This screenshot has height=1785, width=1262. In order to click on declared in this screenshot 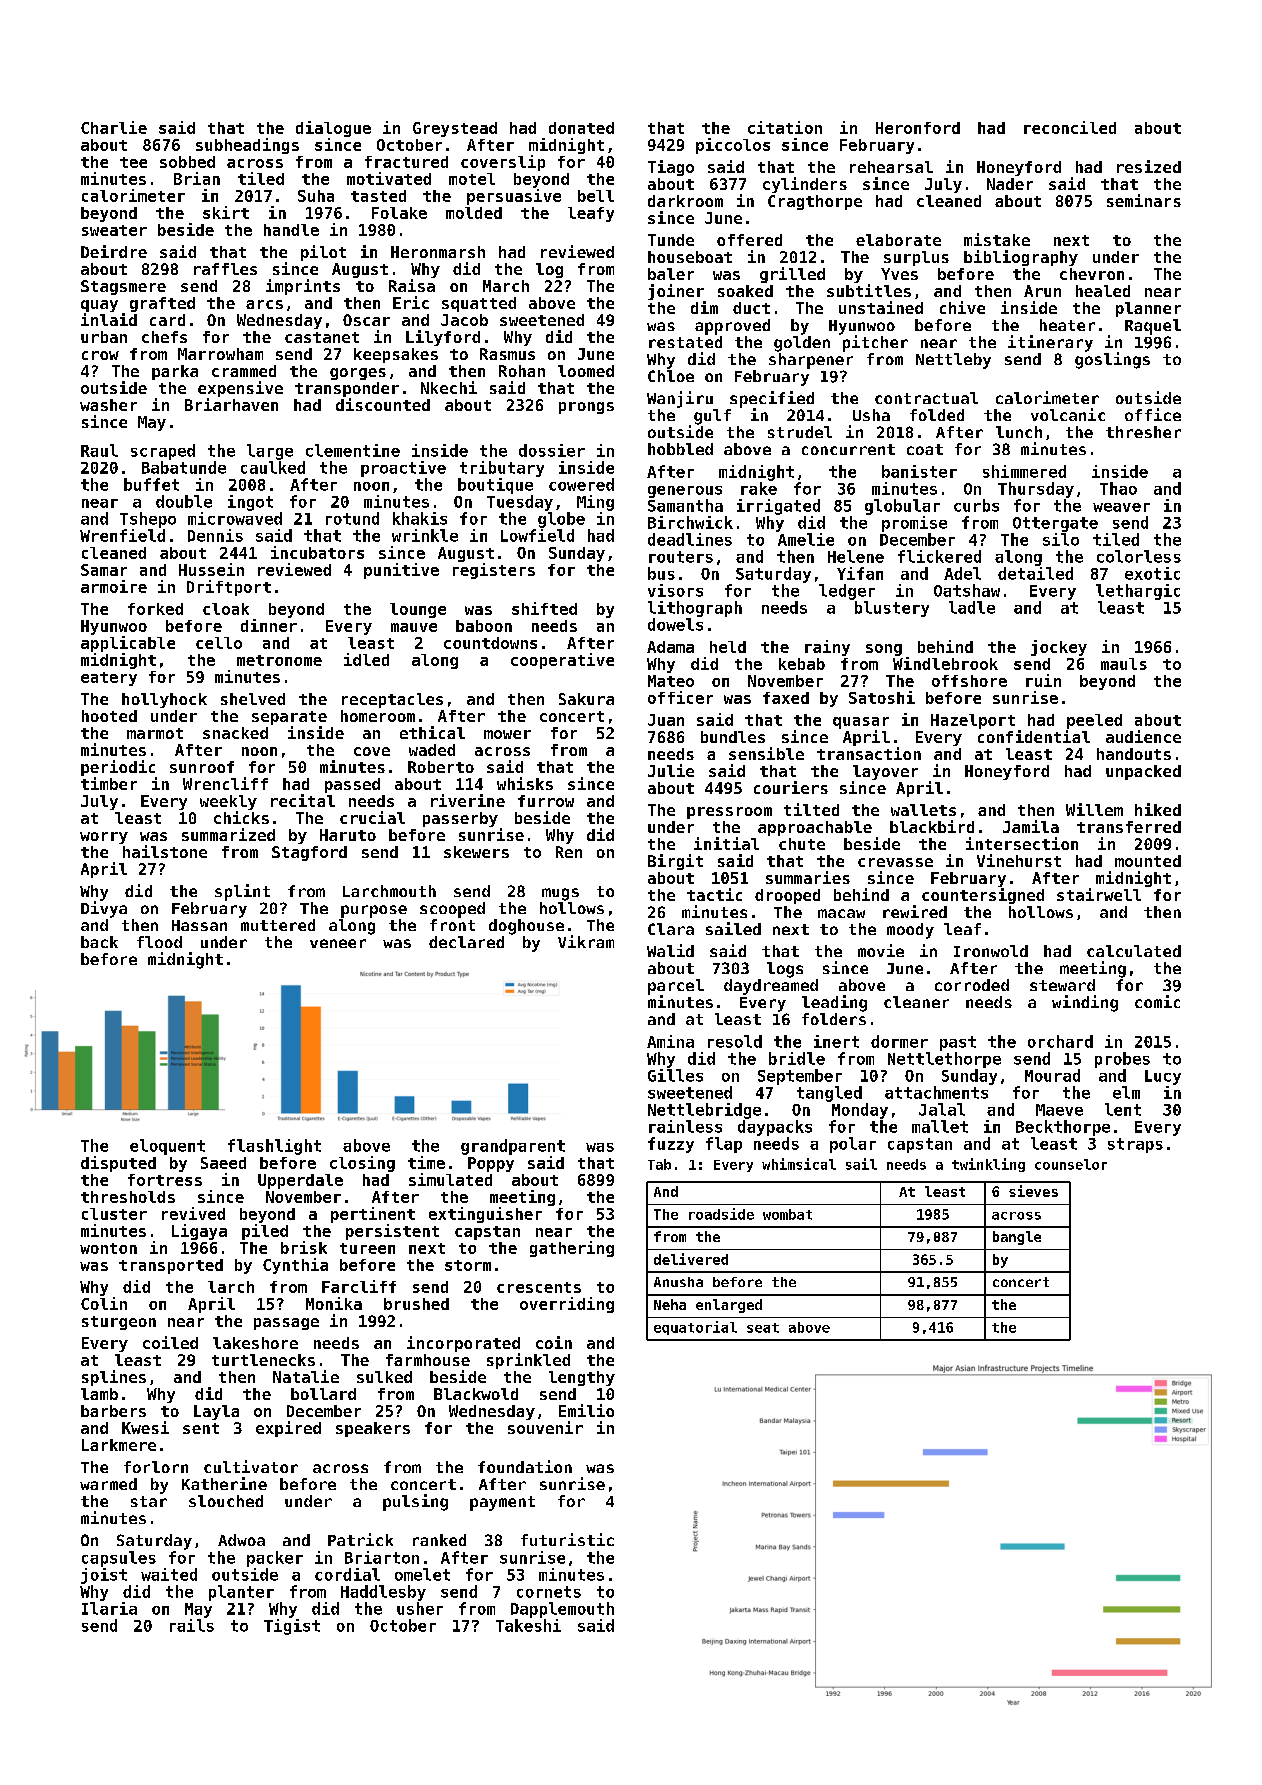, I will do `click(466, 942)`.
